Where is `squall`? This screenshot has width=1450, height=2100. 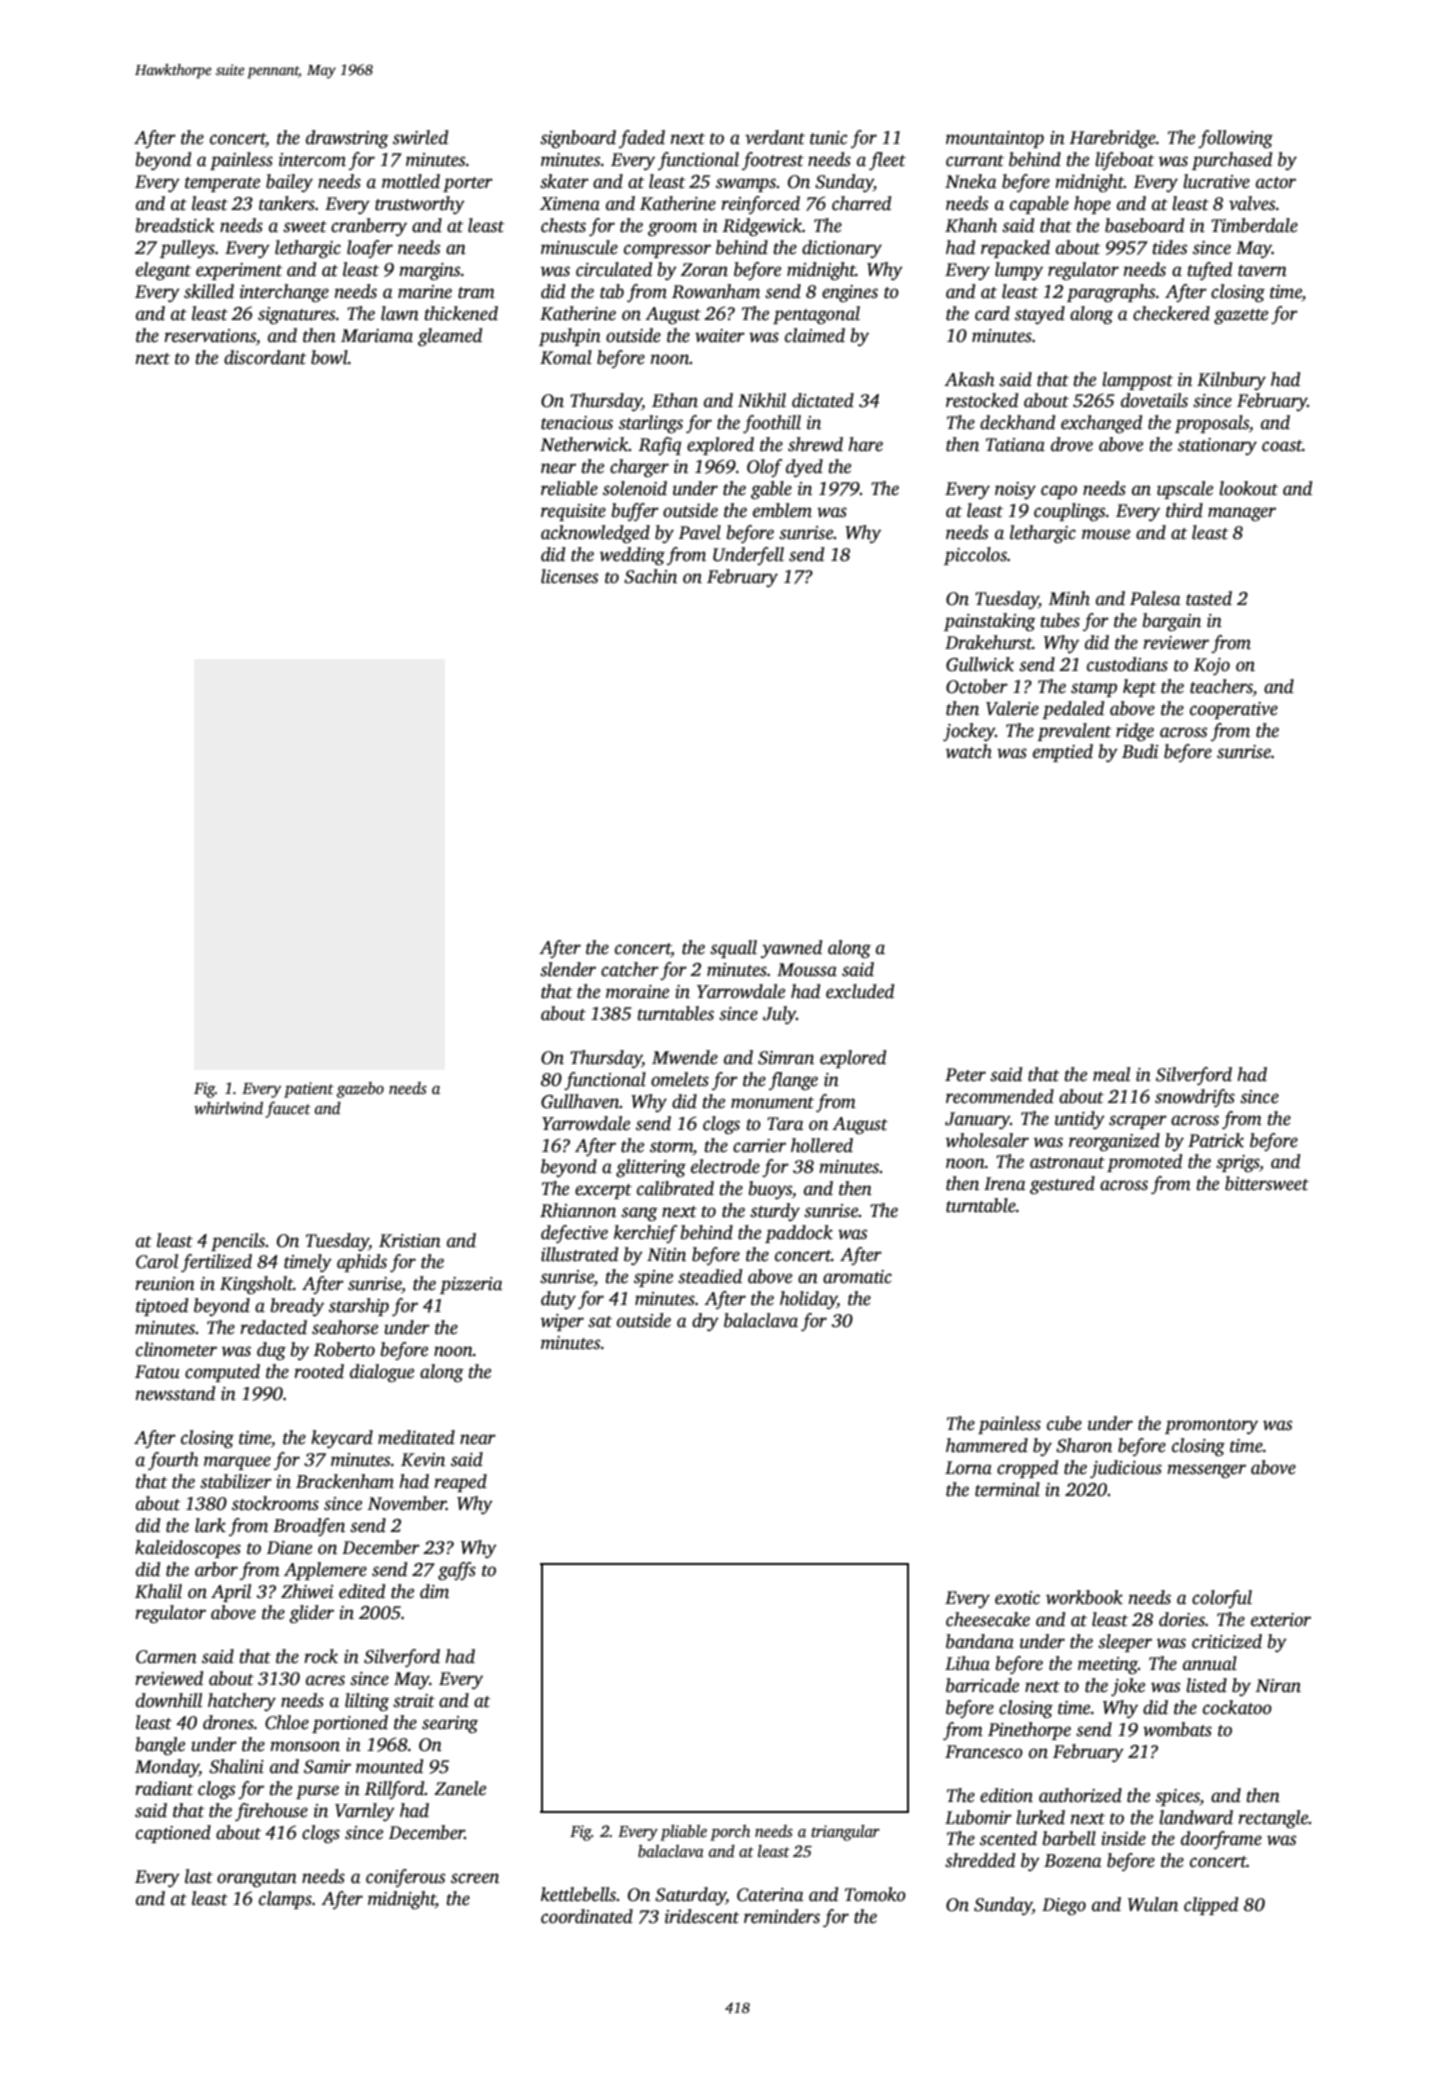 squall is located at coordinates (733, 949).
